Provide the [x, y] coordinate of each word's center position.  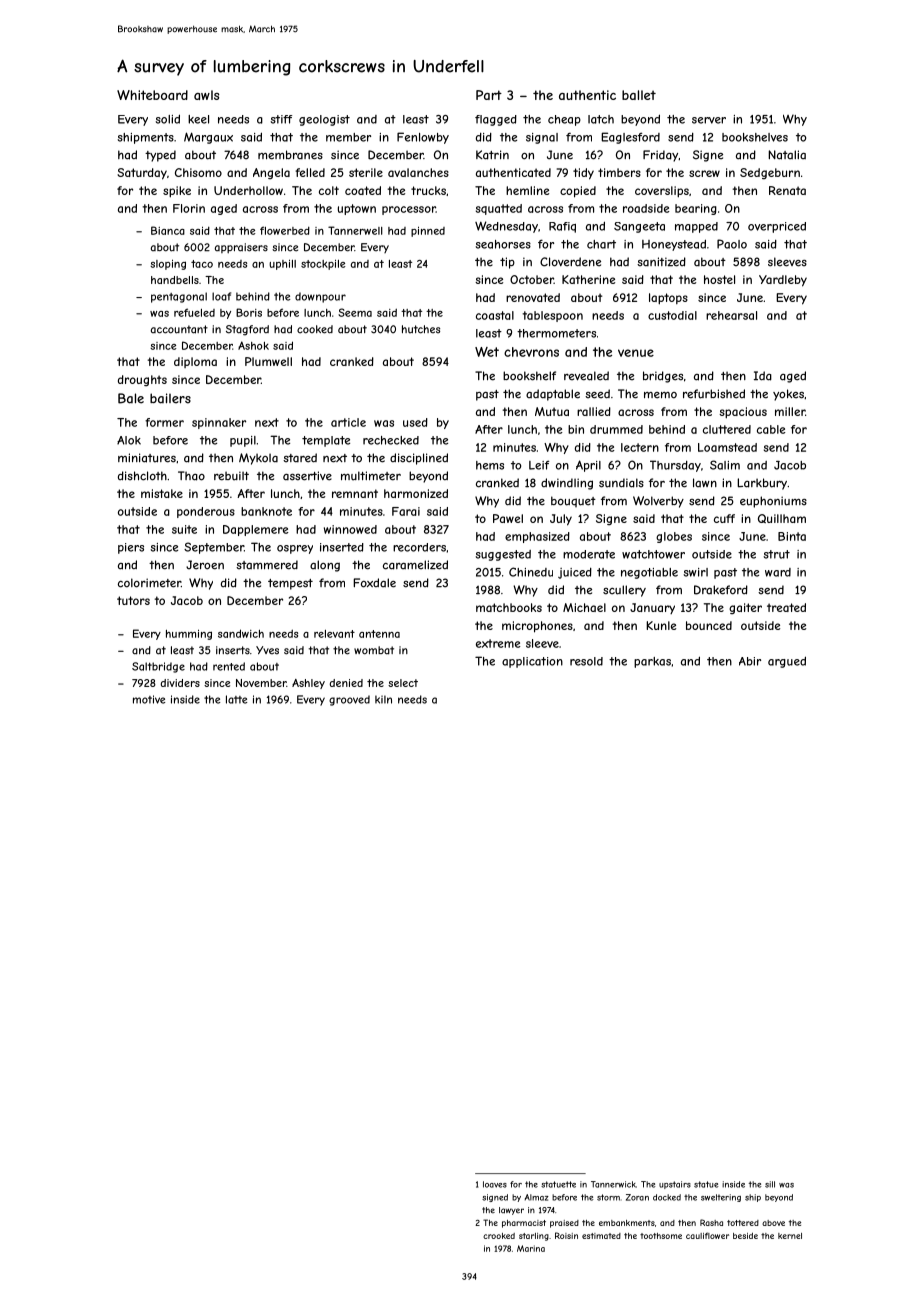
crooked [499, 1236]
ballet [639, 95]
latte [236, 699]
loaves [495, 1184]
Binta [792, 536]
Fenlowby [423, 138]
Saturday [142, 174]
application [532, 662]
